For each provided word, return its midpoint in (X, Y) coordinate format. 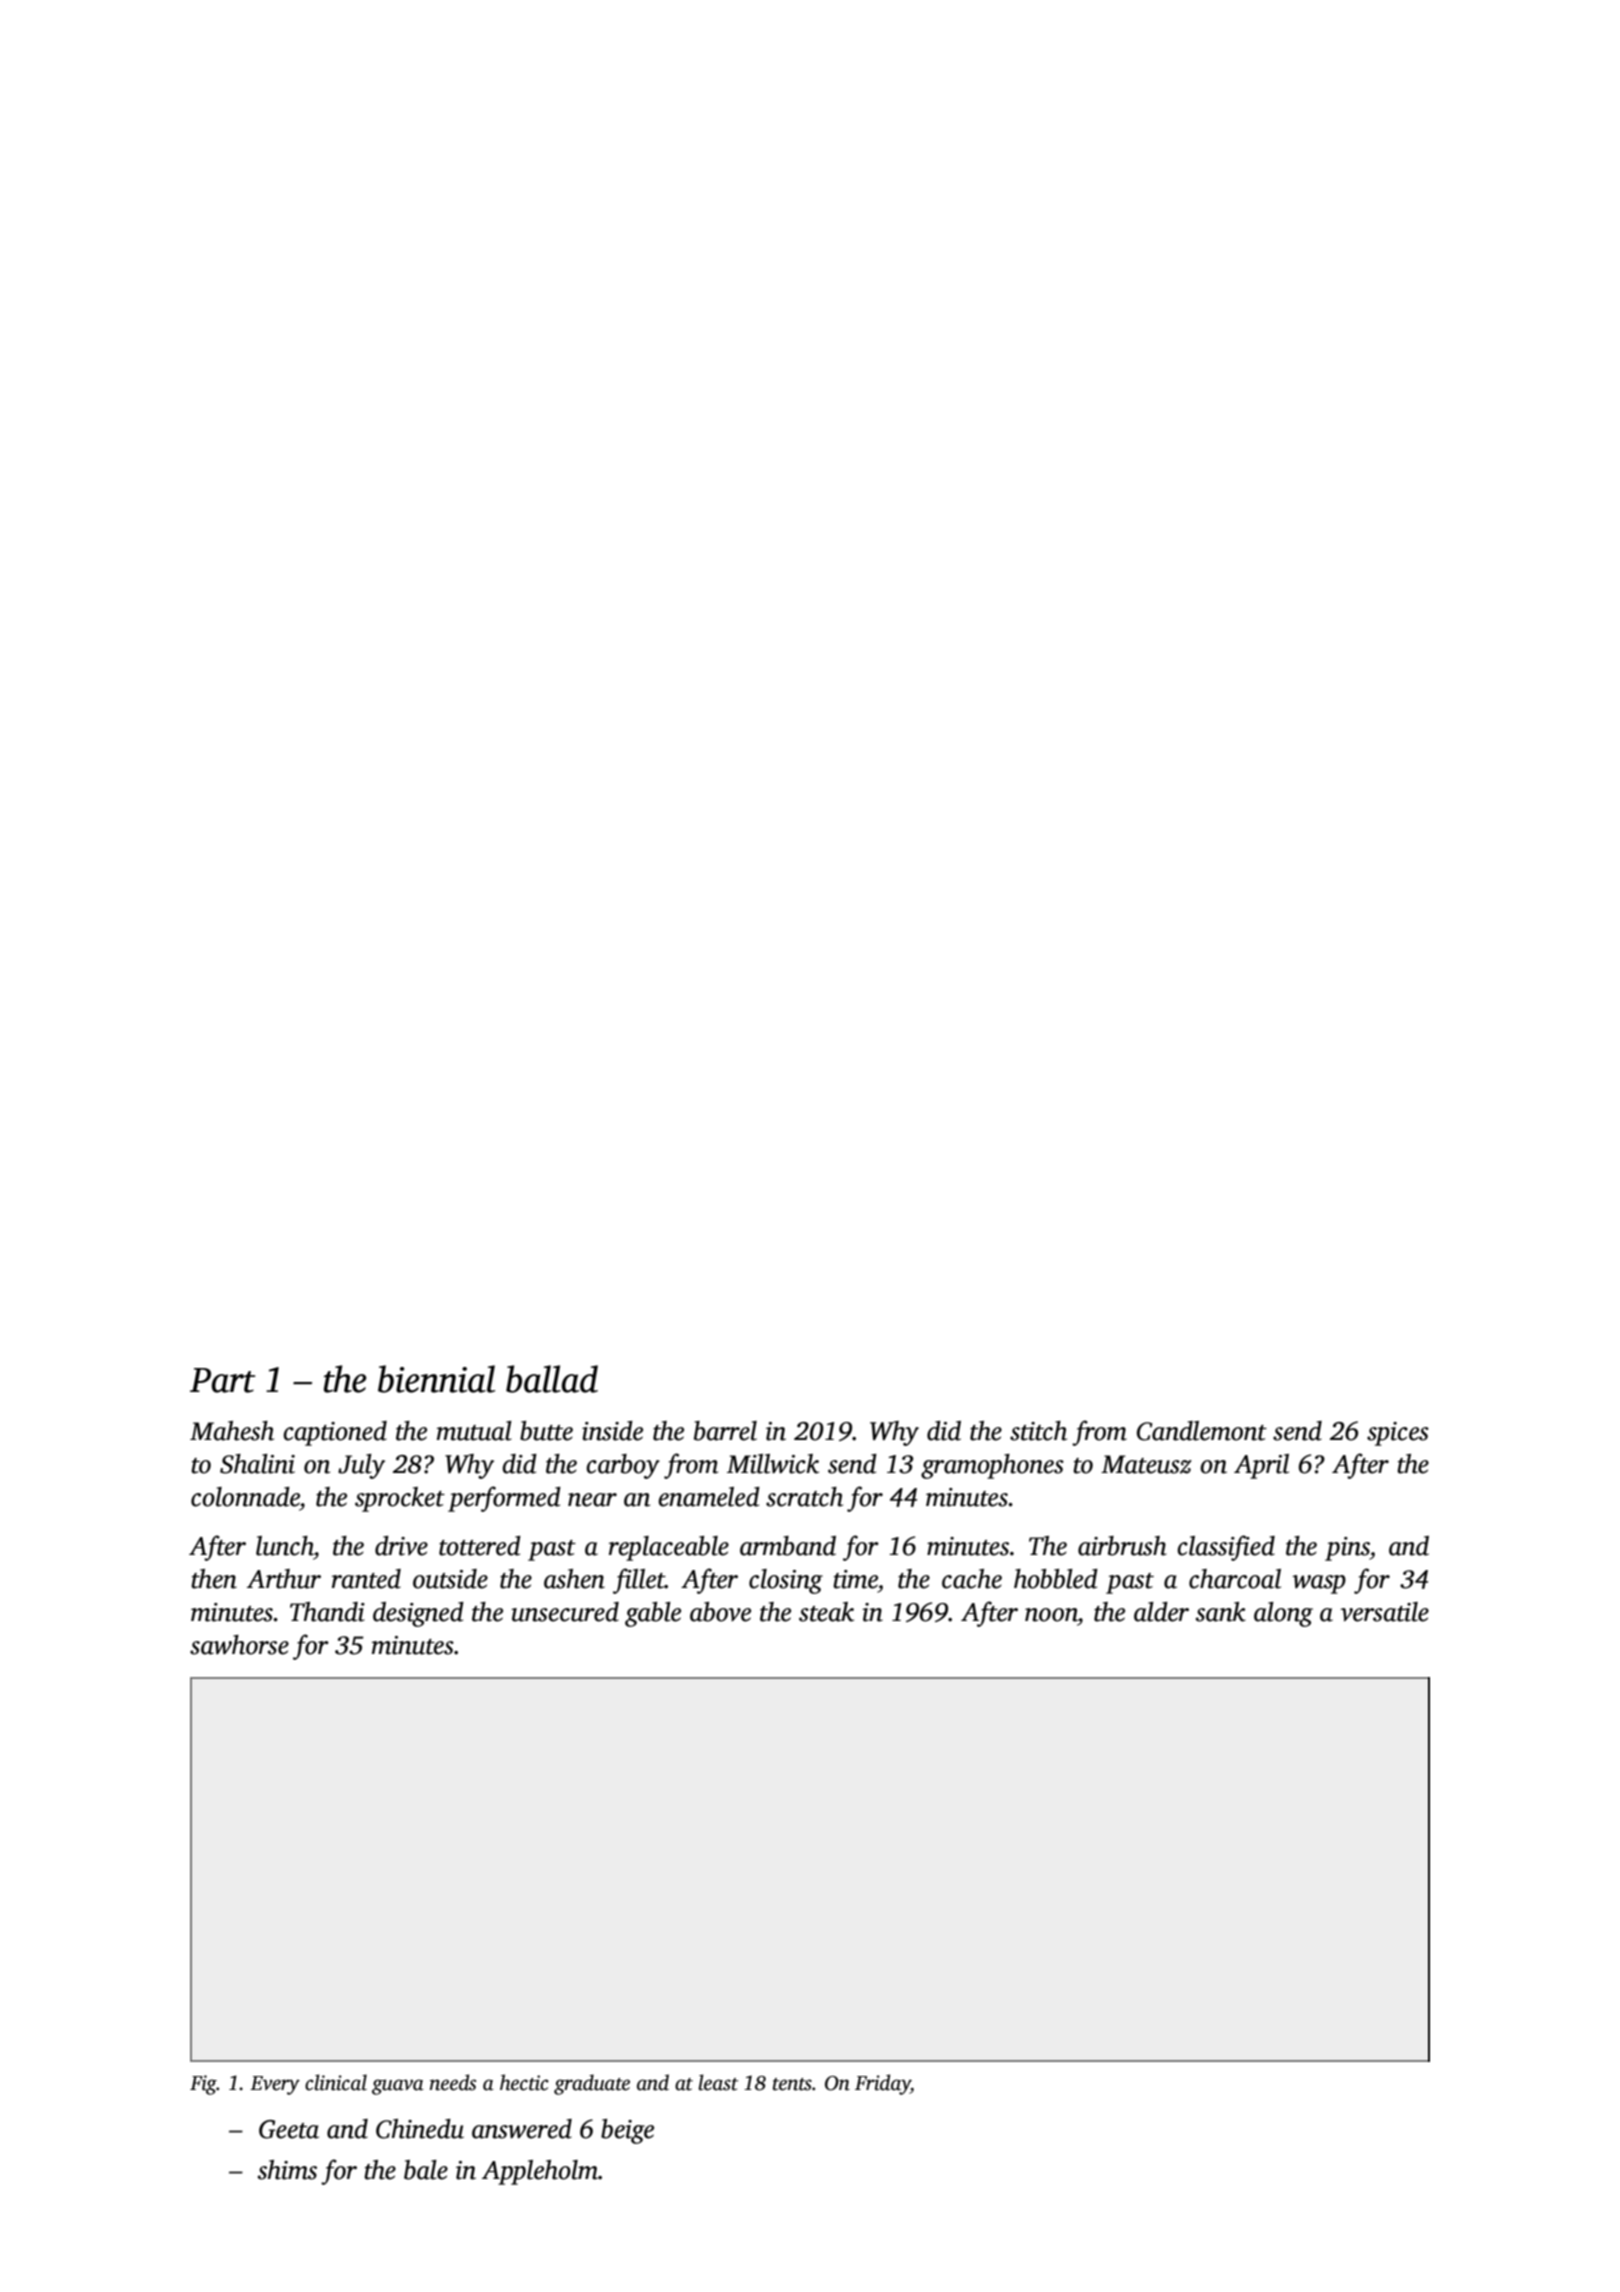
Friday (883, 2084)
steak (826, 1612)
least (718, 2082)
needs (453, 2082)
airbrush (1122, 1546)
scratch (804, 1497)
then (214, 1579)
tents (792, 2084)
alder (1161, 1612)
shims (287, 2170)
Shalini (257, 1464)
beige (627, 2131)
